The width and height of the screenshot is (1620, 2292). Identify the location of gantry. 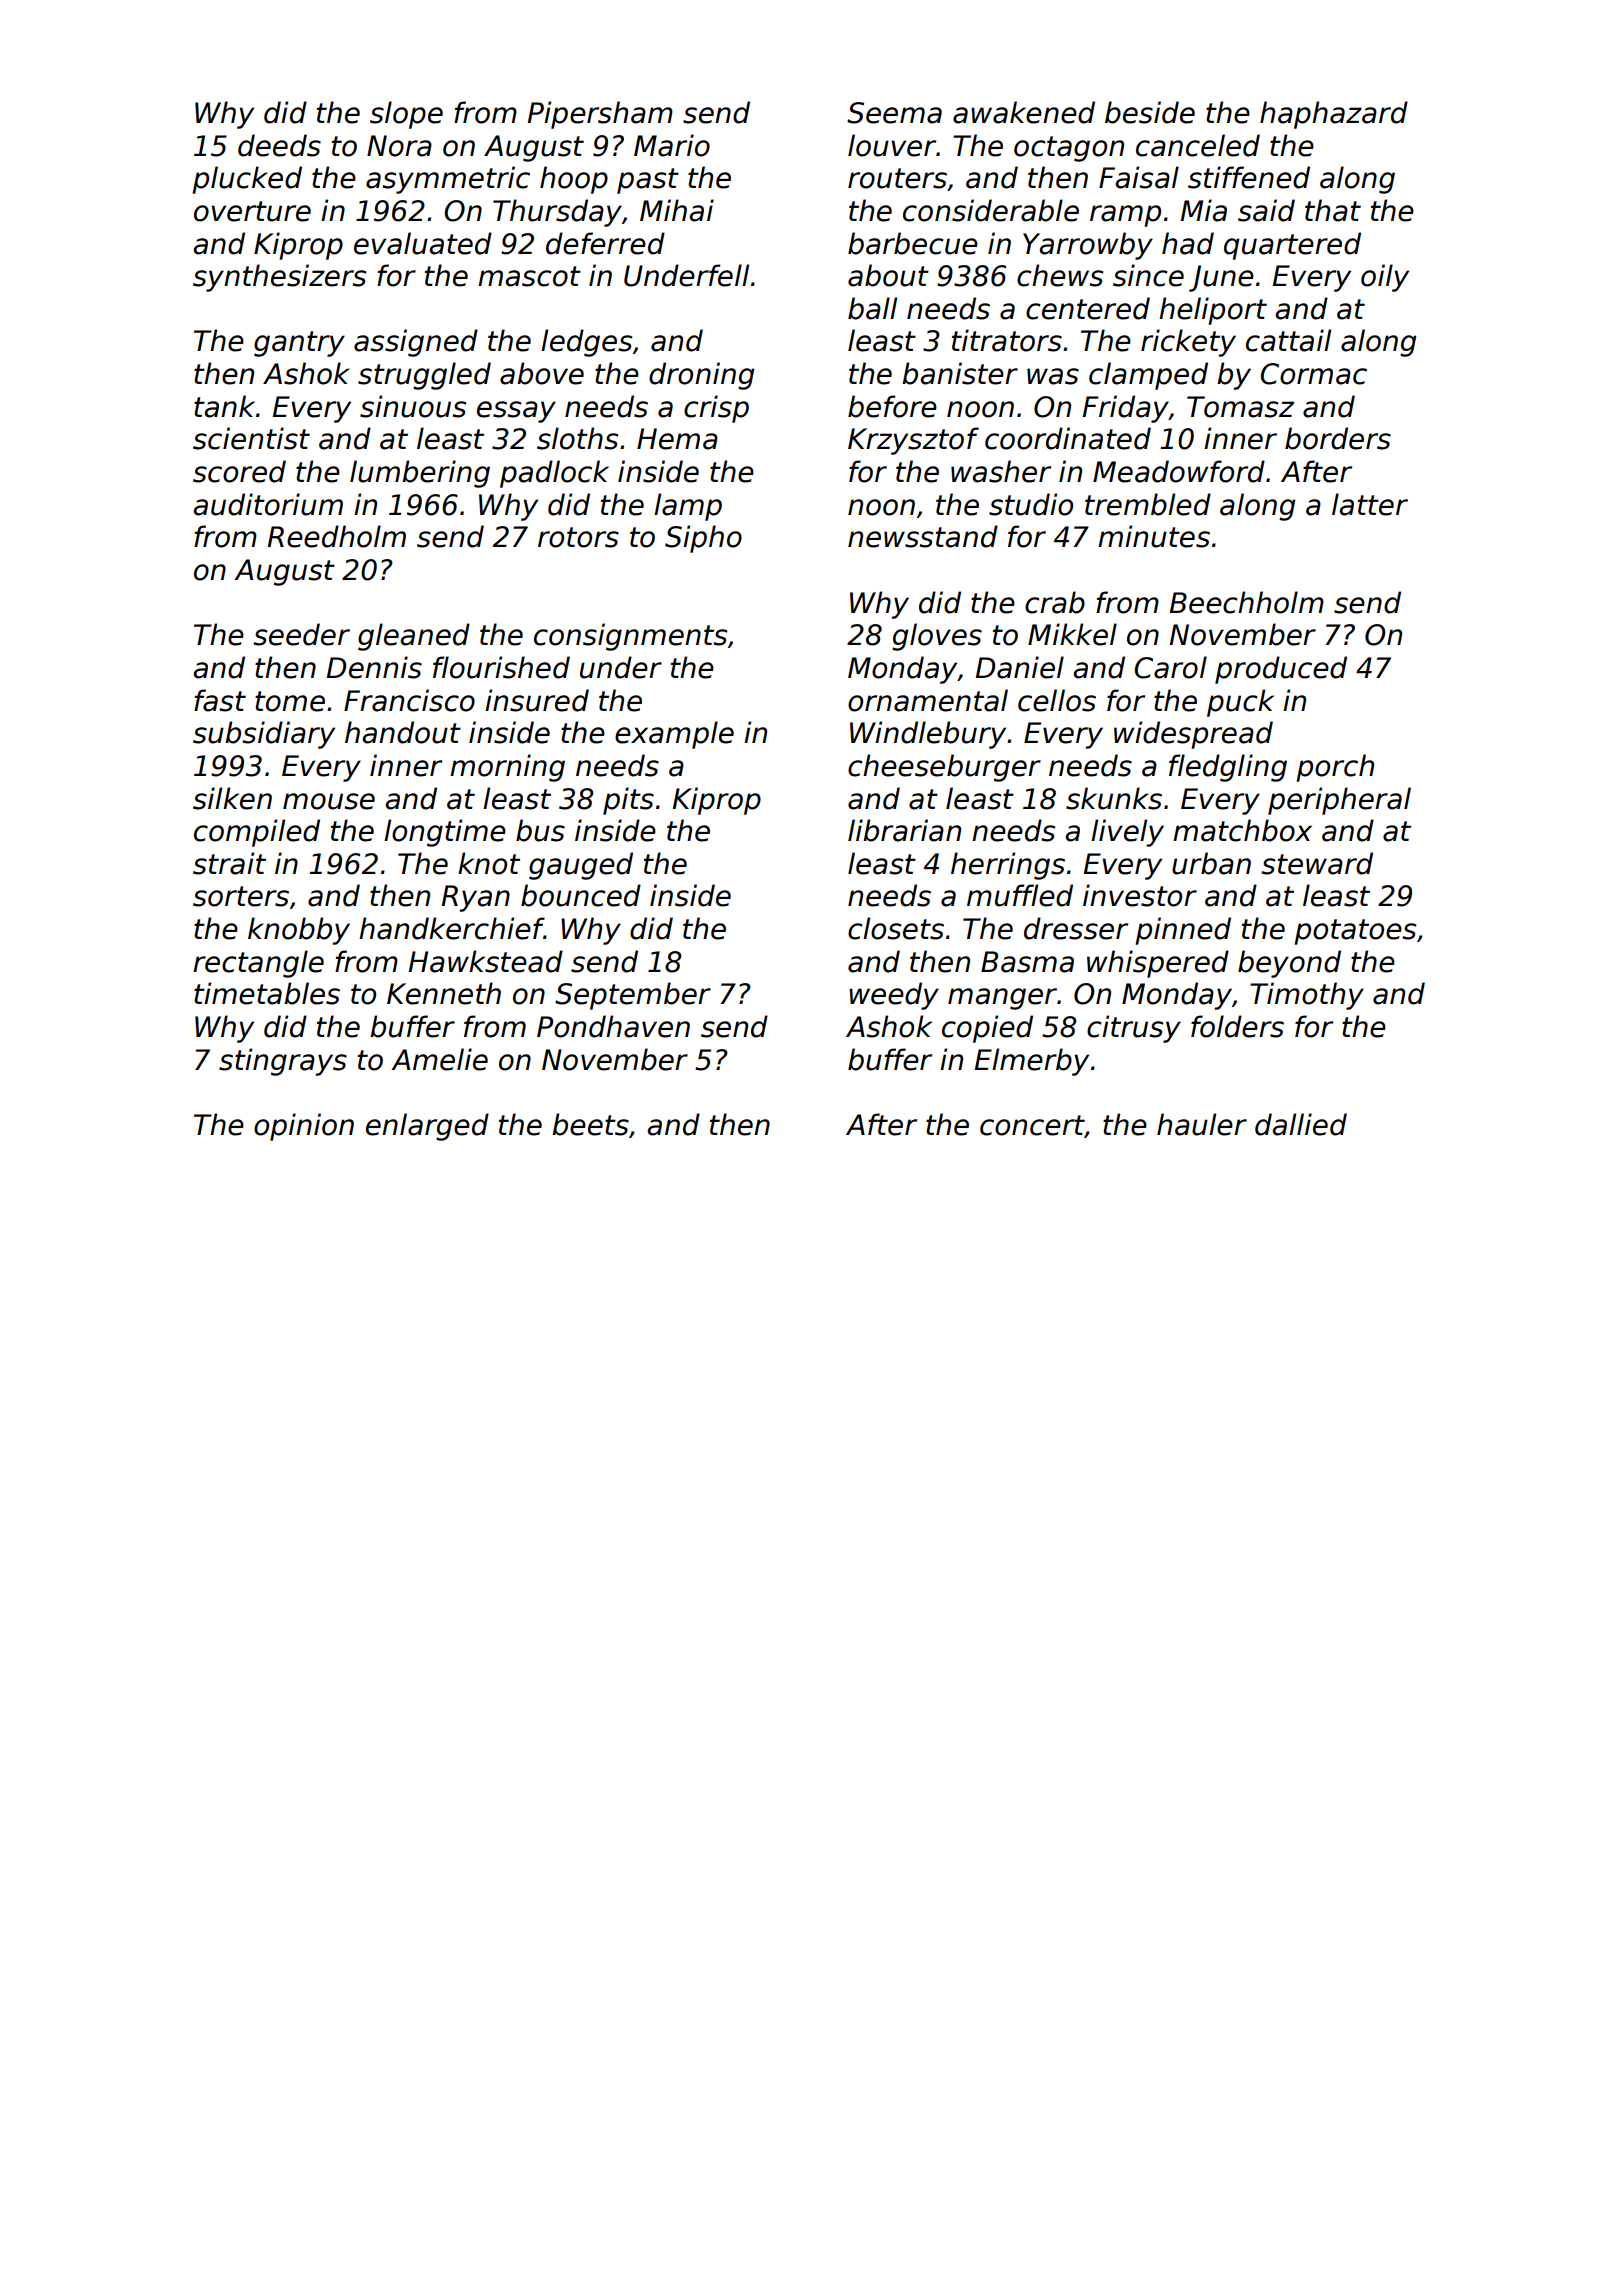
(299, 344).
